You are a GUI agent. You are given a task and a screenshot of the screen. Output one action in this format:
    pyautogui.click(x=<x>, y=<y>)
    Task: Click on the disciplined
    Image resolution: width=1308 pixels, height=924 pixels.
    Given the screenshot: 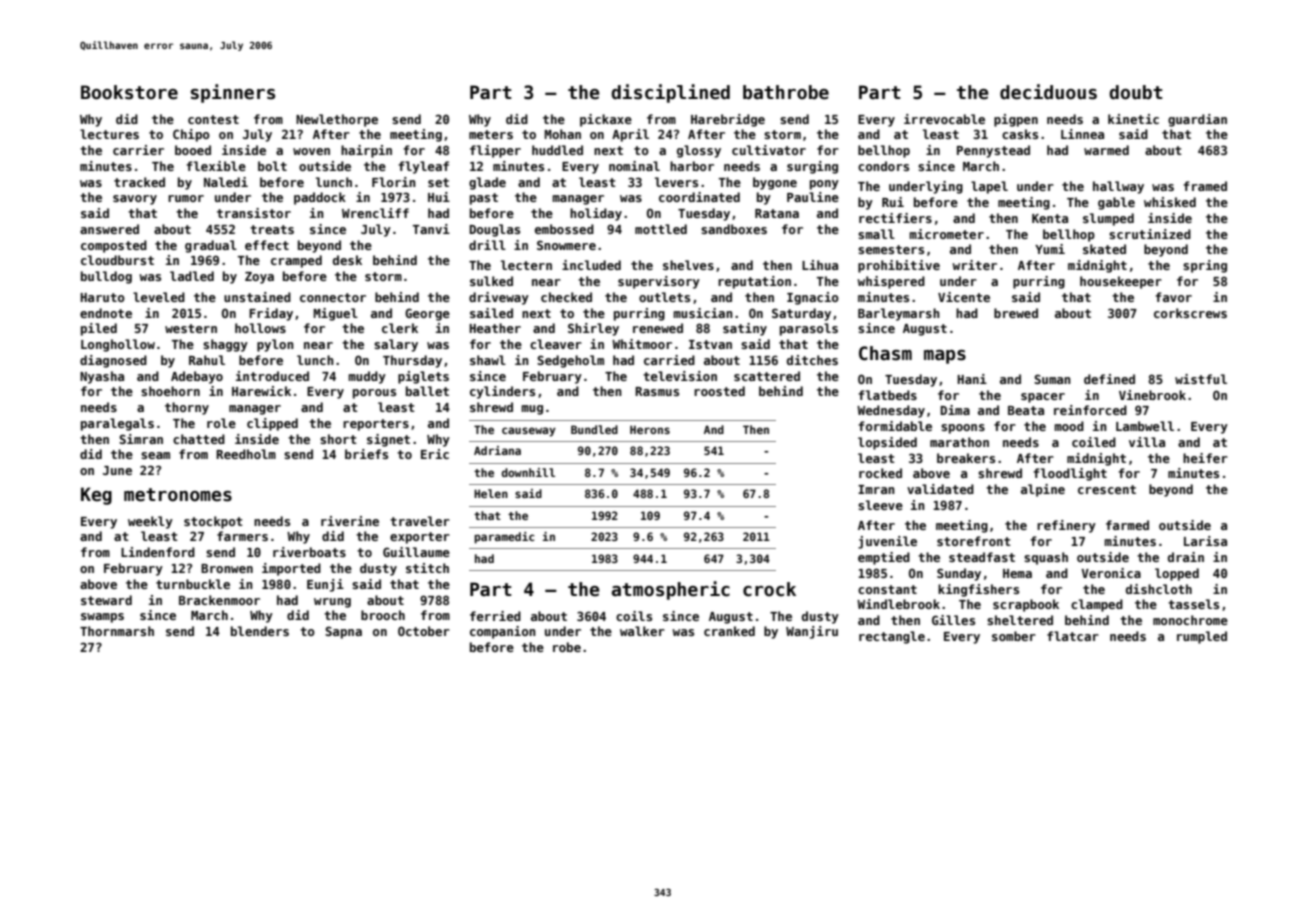 What is the action you would take?
    pyautogui.click(x=670, y=93)
